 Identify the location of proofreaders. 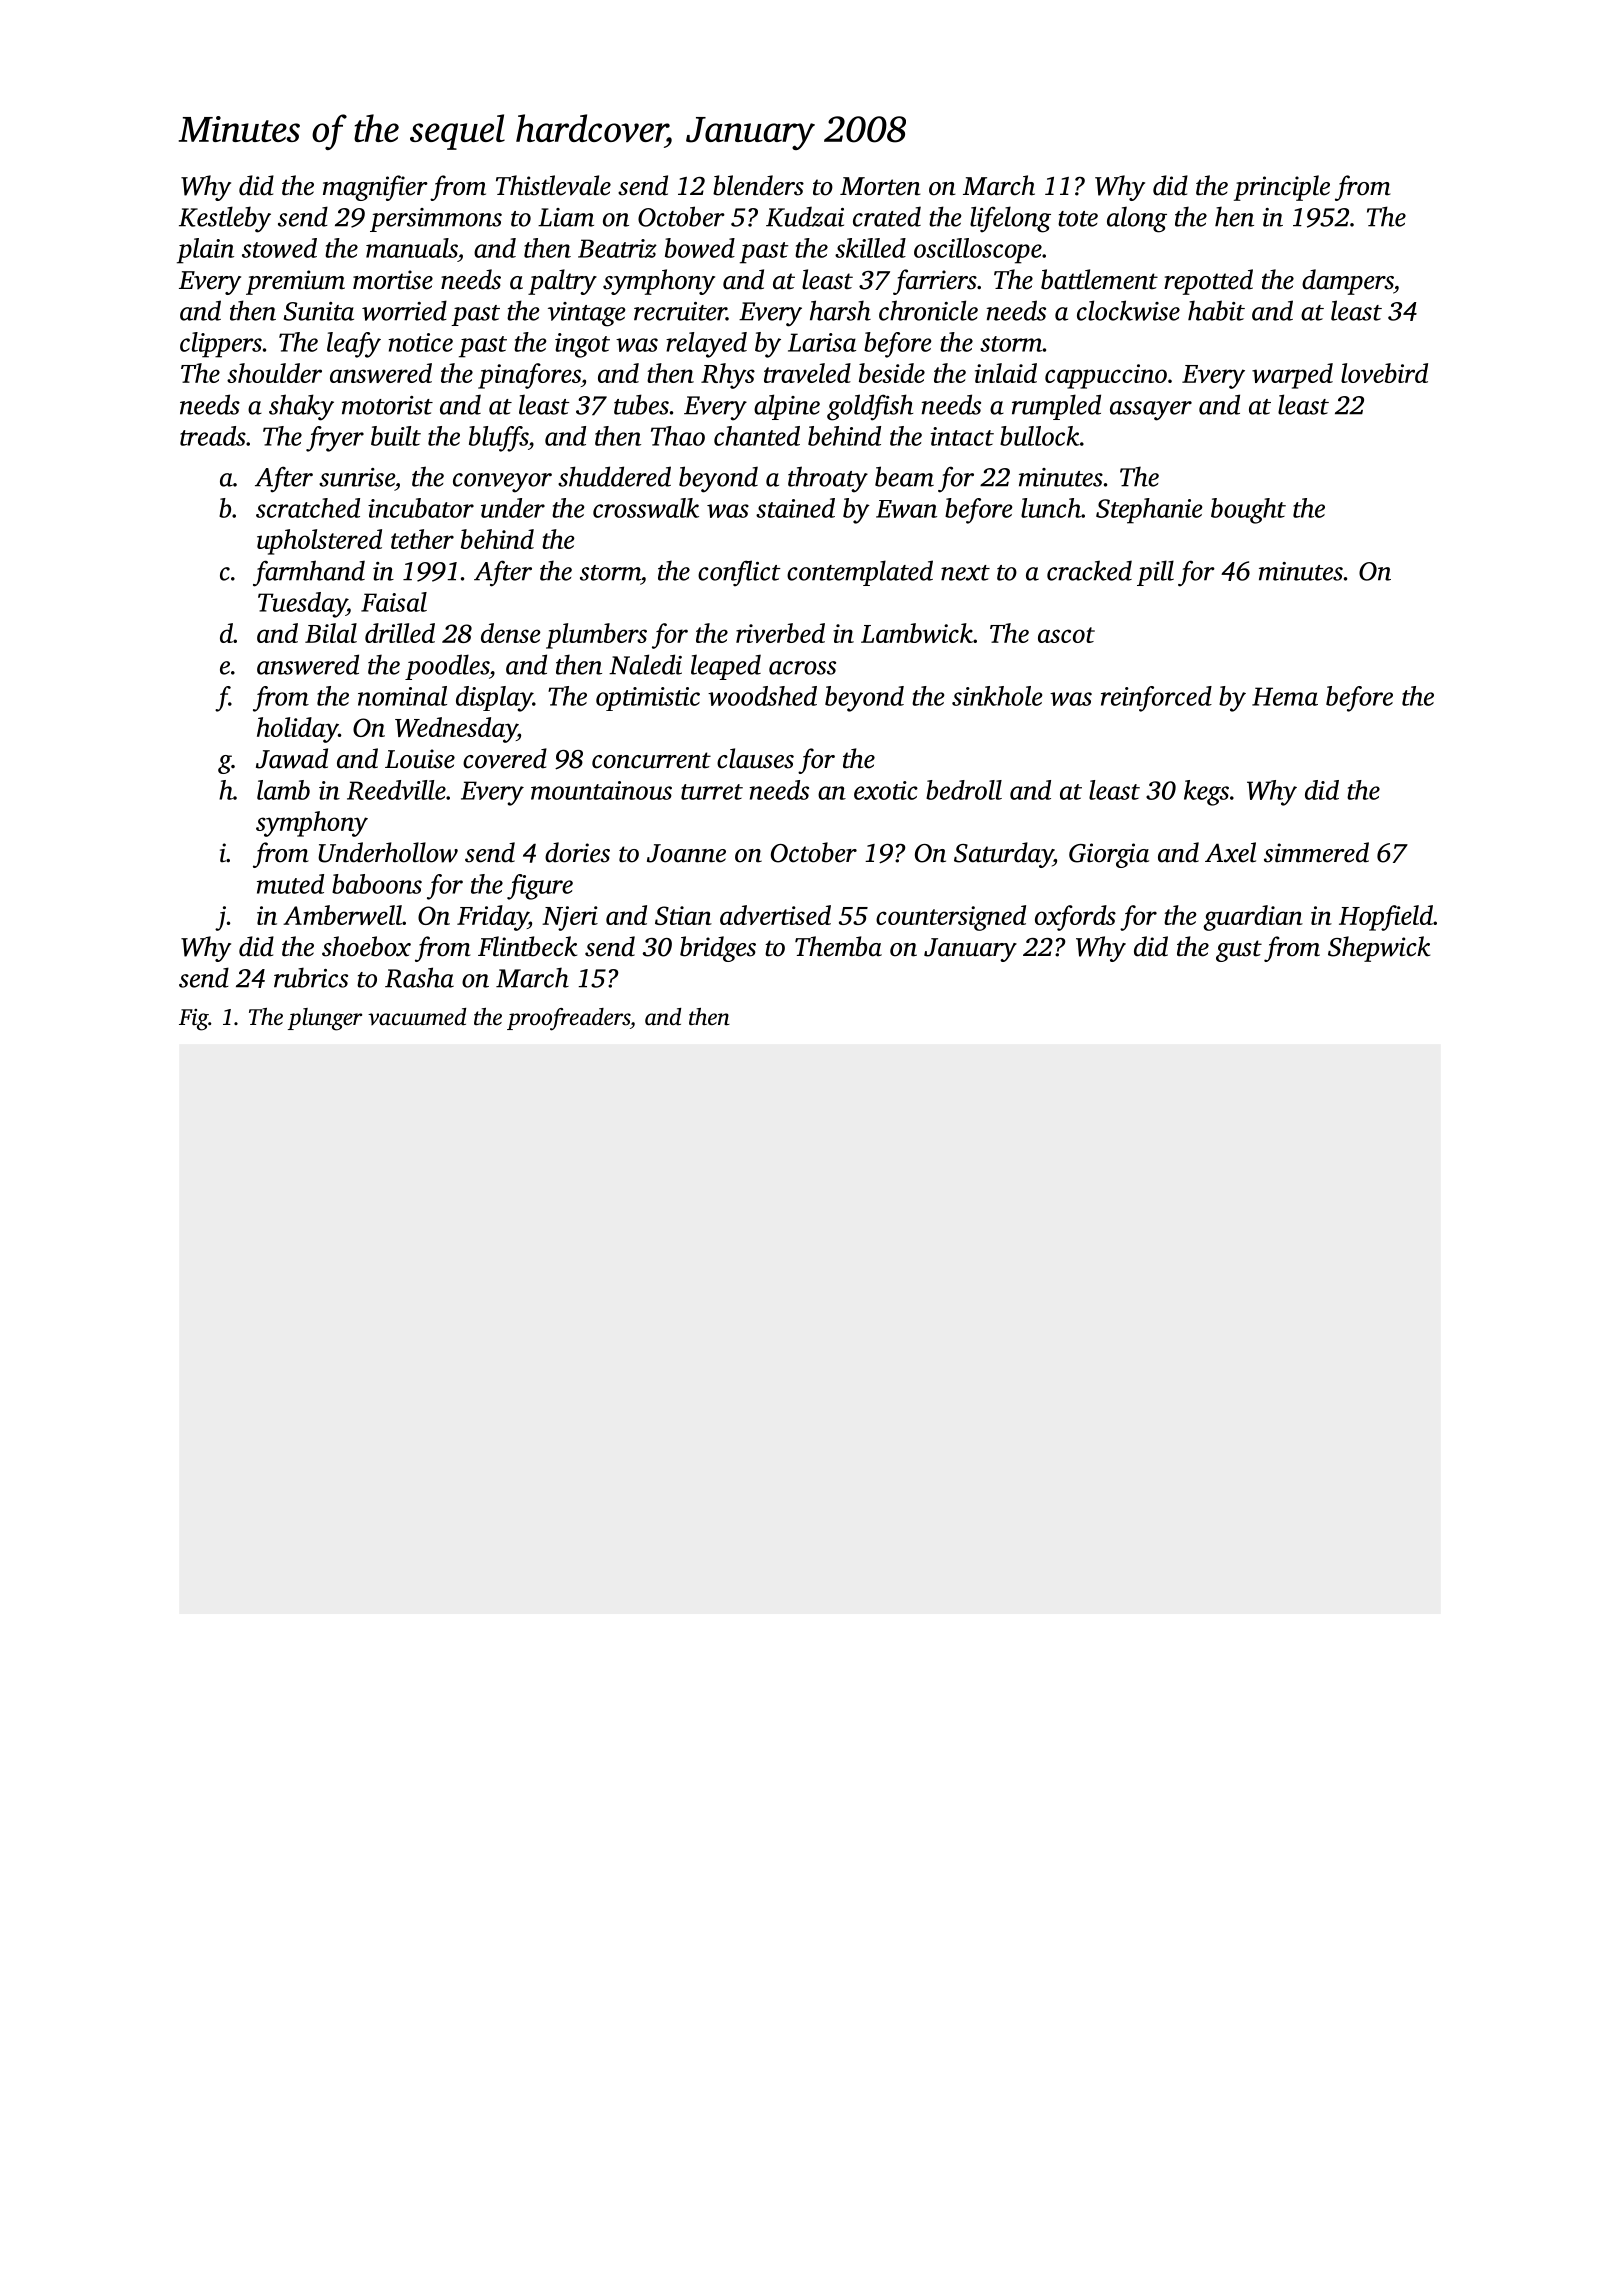
(568, 1019).
